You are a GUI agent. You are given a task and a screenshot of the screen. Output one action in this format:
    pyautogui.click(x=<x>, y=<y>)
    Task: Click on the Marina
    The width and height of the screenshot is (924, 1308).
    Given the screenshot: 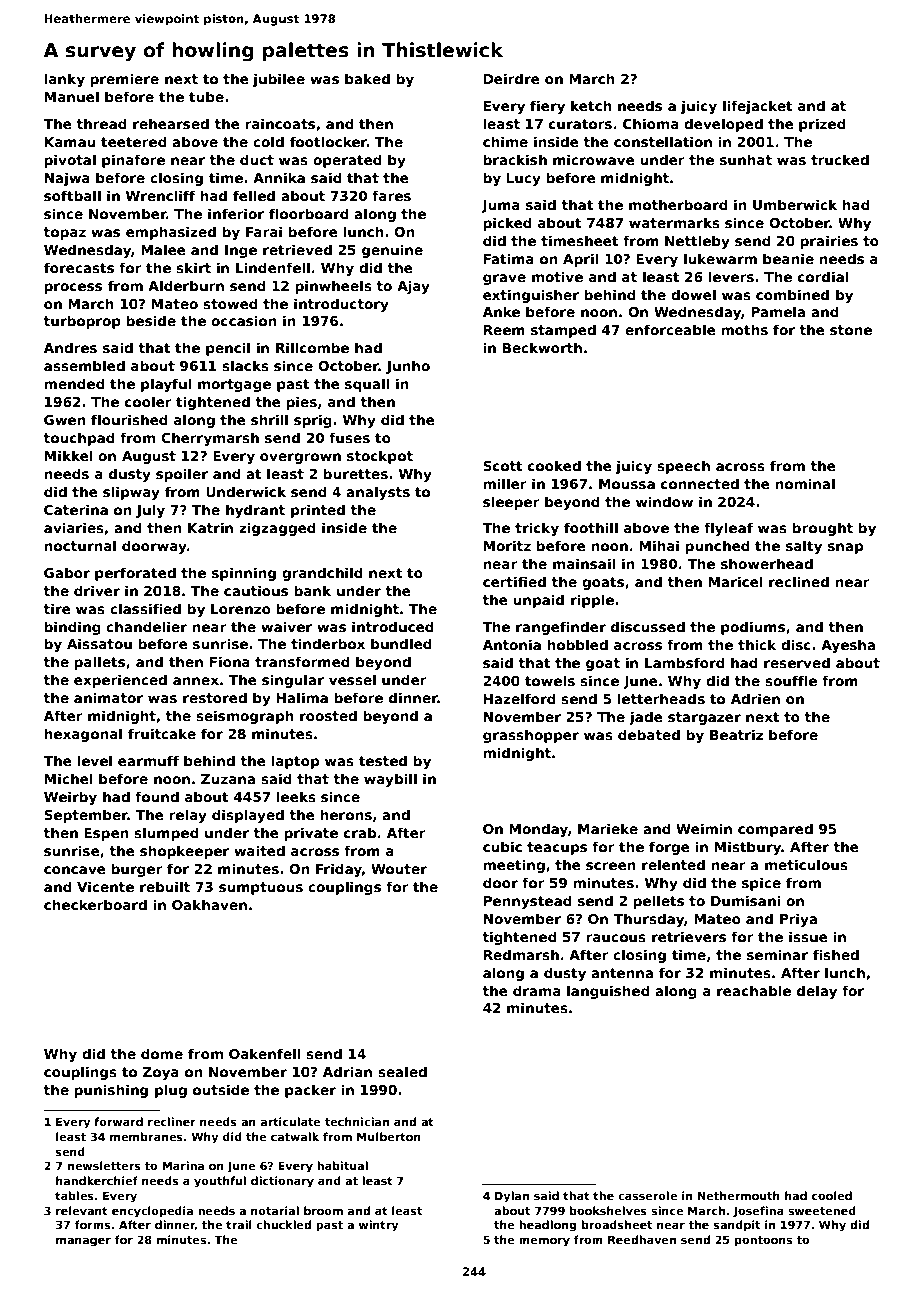 What is the action you would take?
    pyautogui.click(x=183, y=1165)
